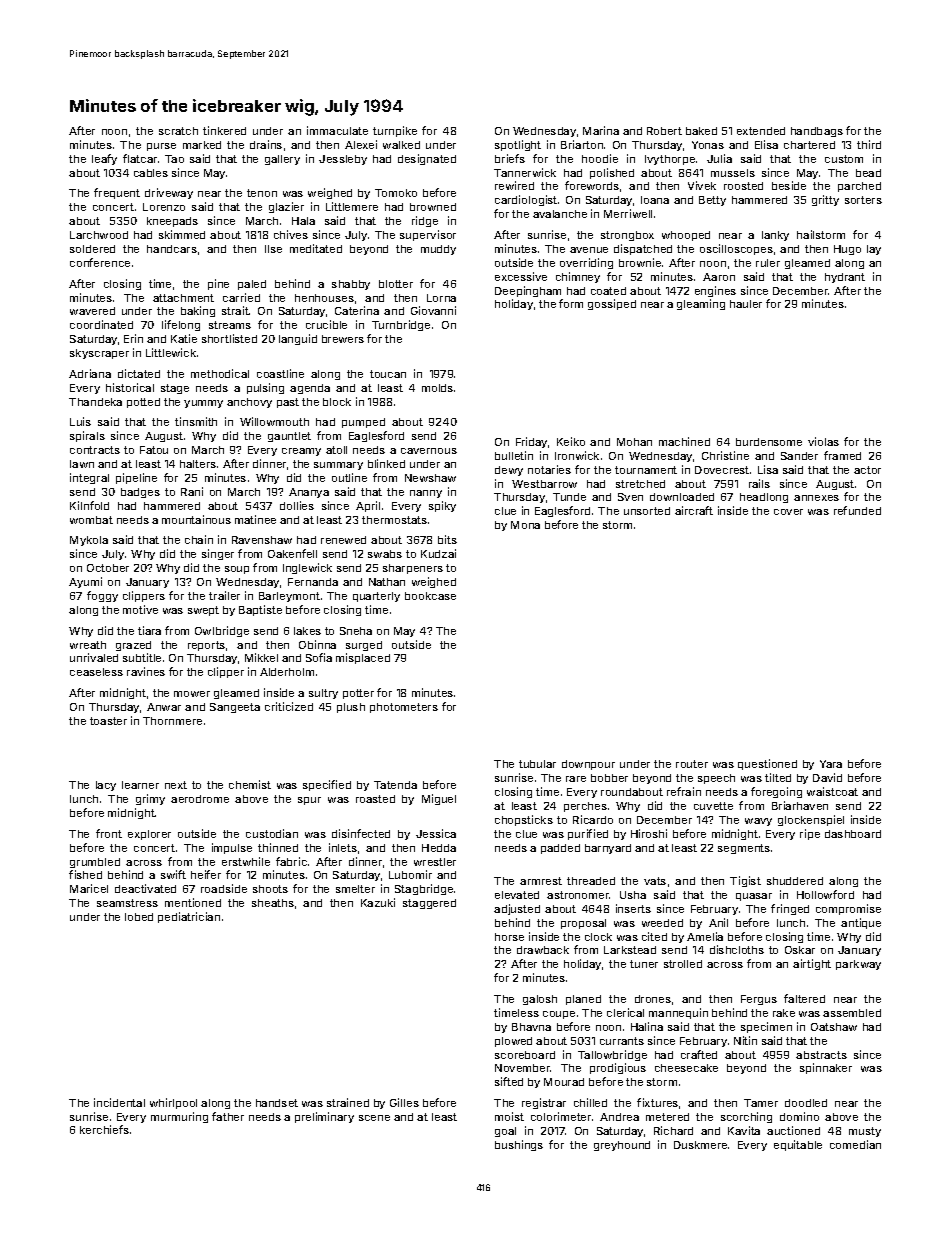 The width and height of the image is (952, 1233). I want to click on downpour, so click(588, 765).
